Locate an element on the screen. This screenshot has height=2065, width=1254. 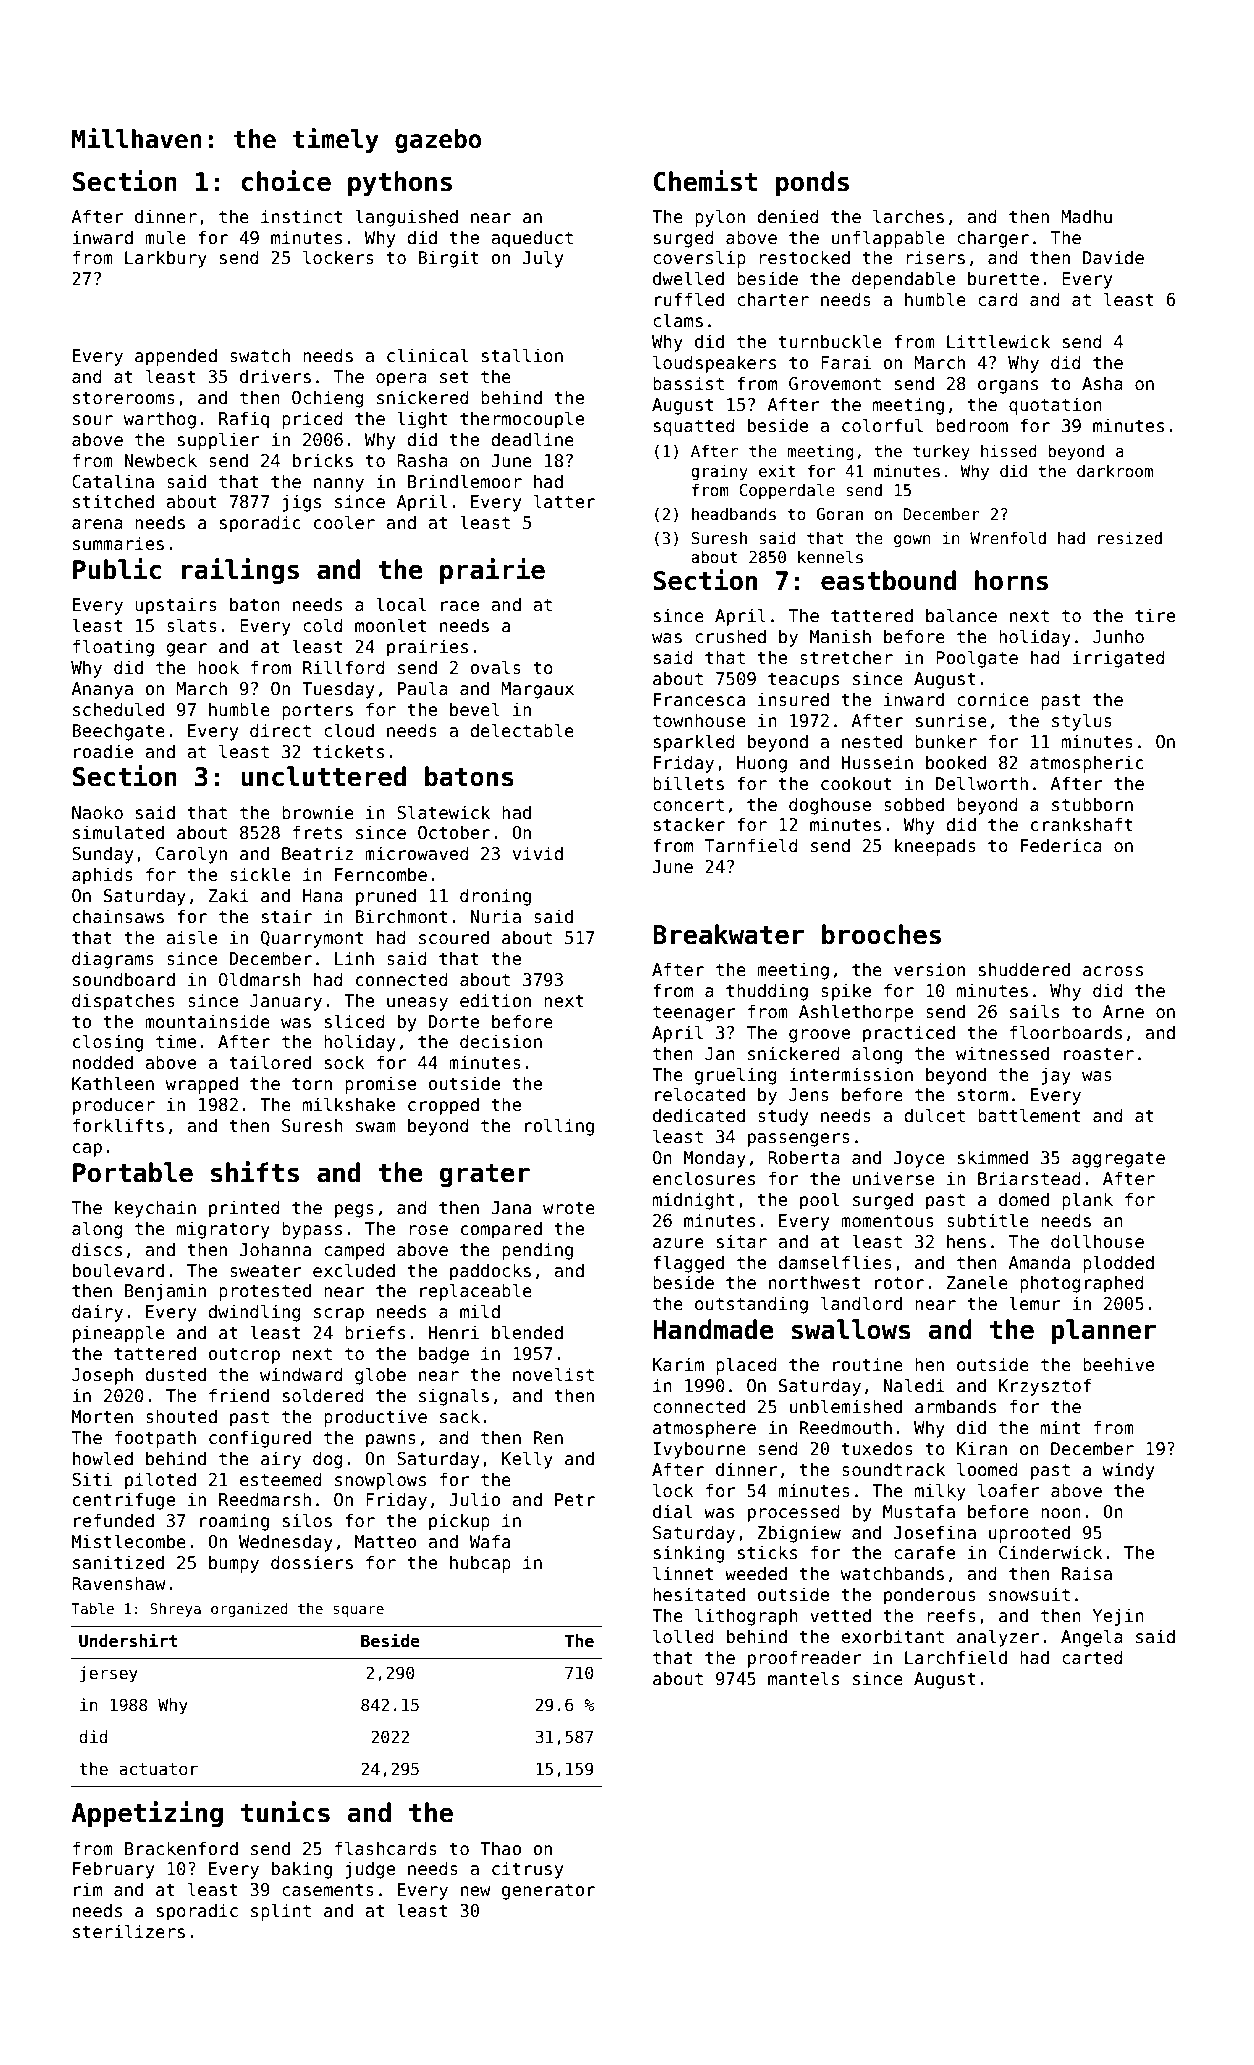
splint is located at coordinates (281, 1912).
